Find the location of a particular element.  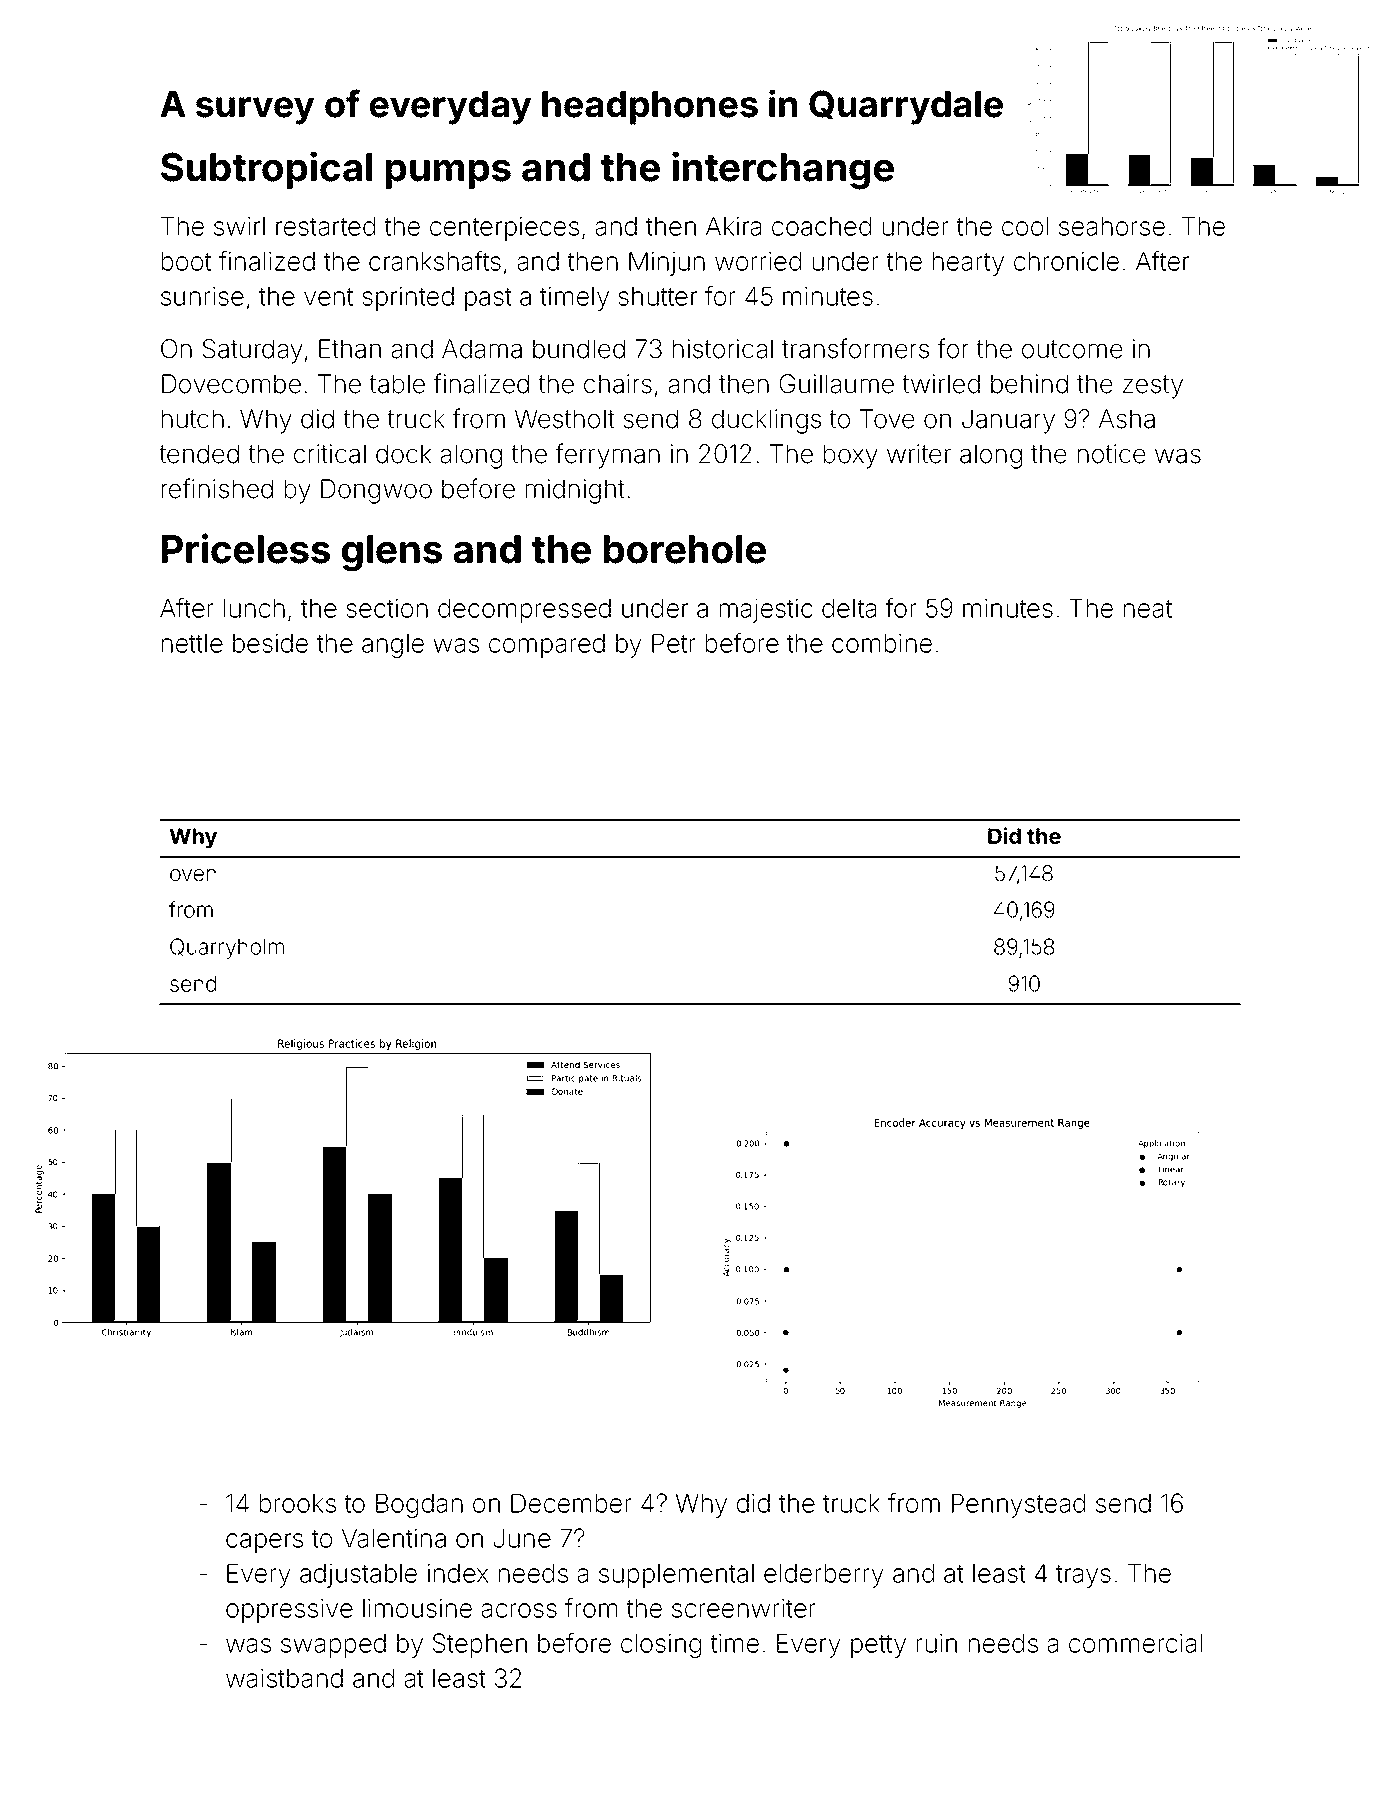

Valentina is located at coordinates (394, 1538).
